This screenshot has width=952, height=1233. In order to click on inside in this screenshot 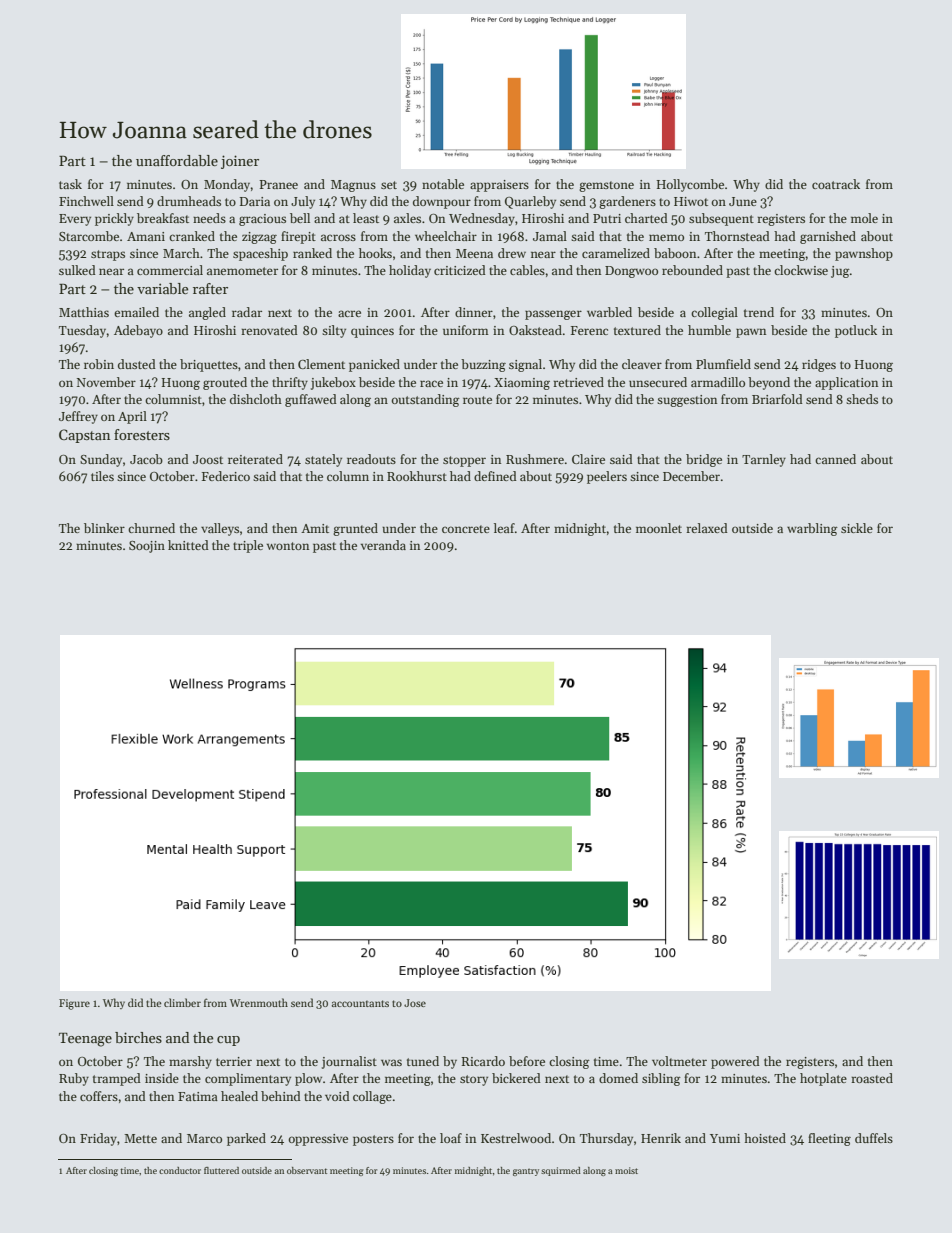, I will do `click(162, 1078)`.
